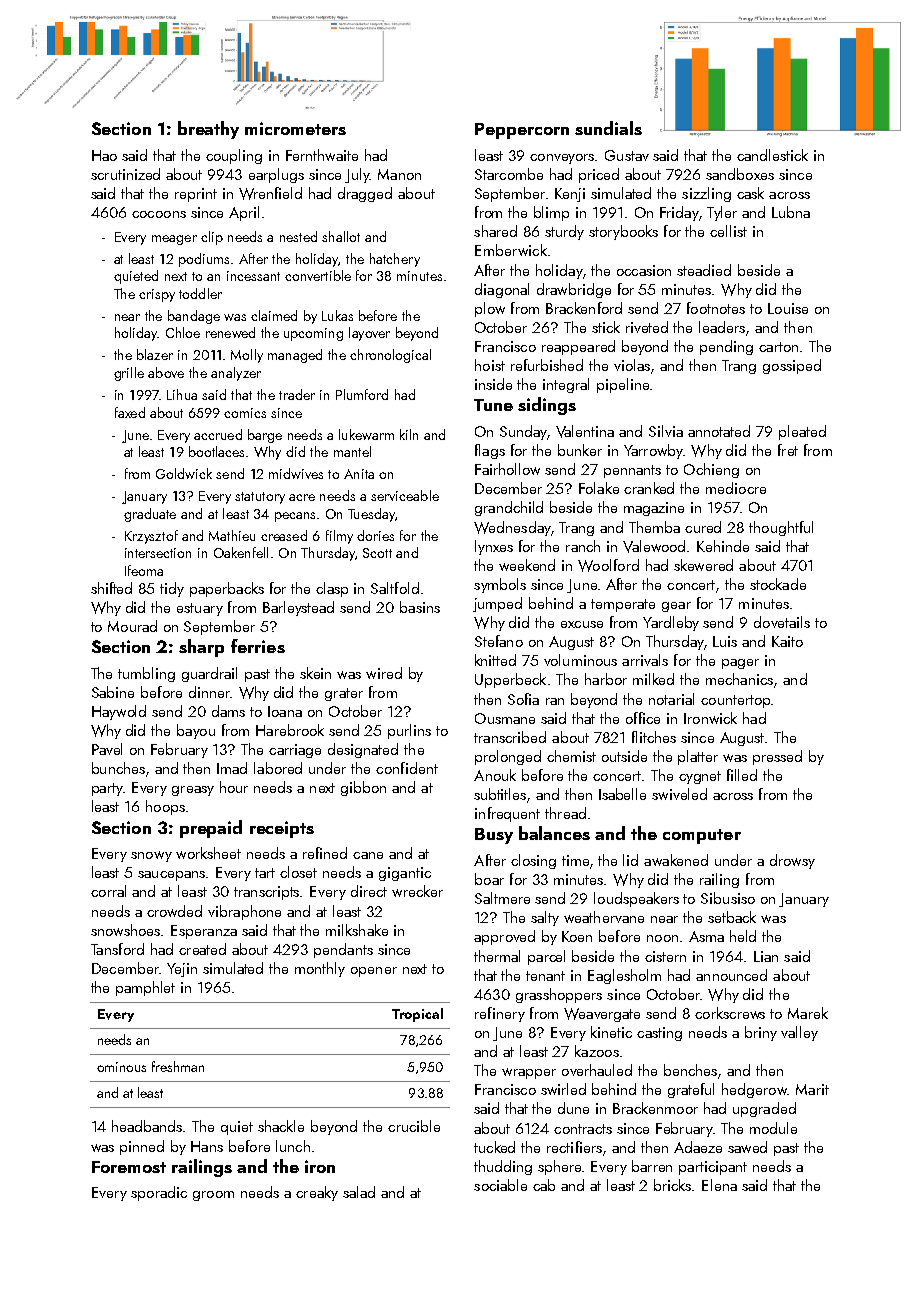 The image size is (924, 1308). I want to click on Fernthwaite, so click(322, 155).
